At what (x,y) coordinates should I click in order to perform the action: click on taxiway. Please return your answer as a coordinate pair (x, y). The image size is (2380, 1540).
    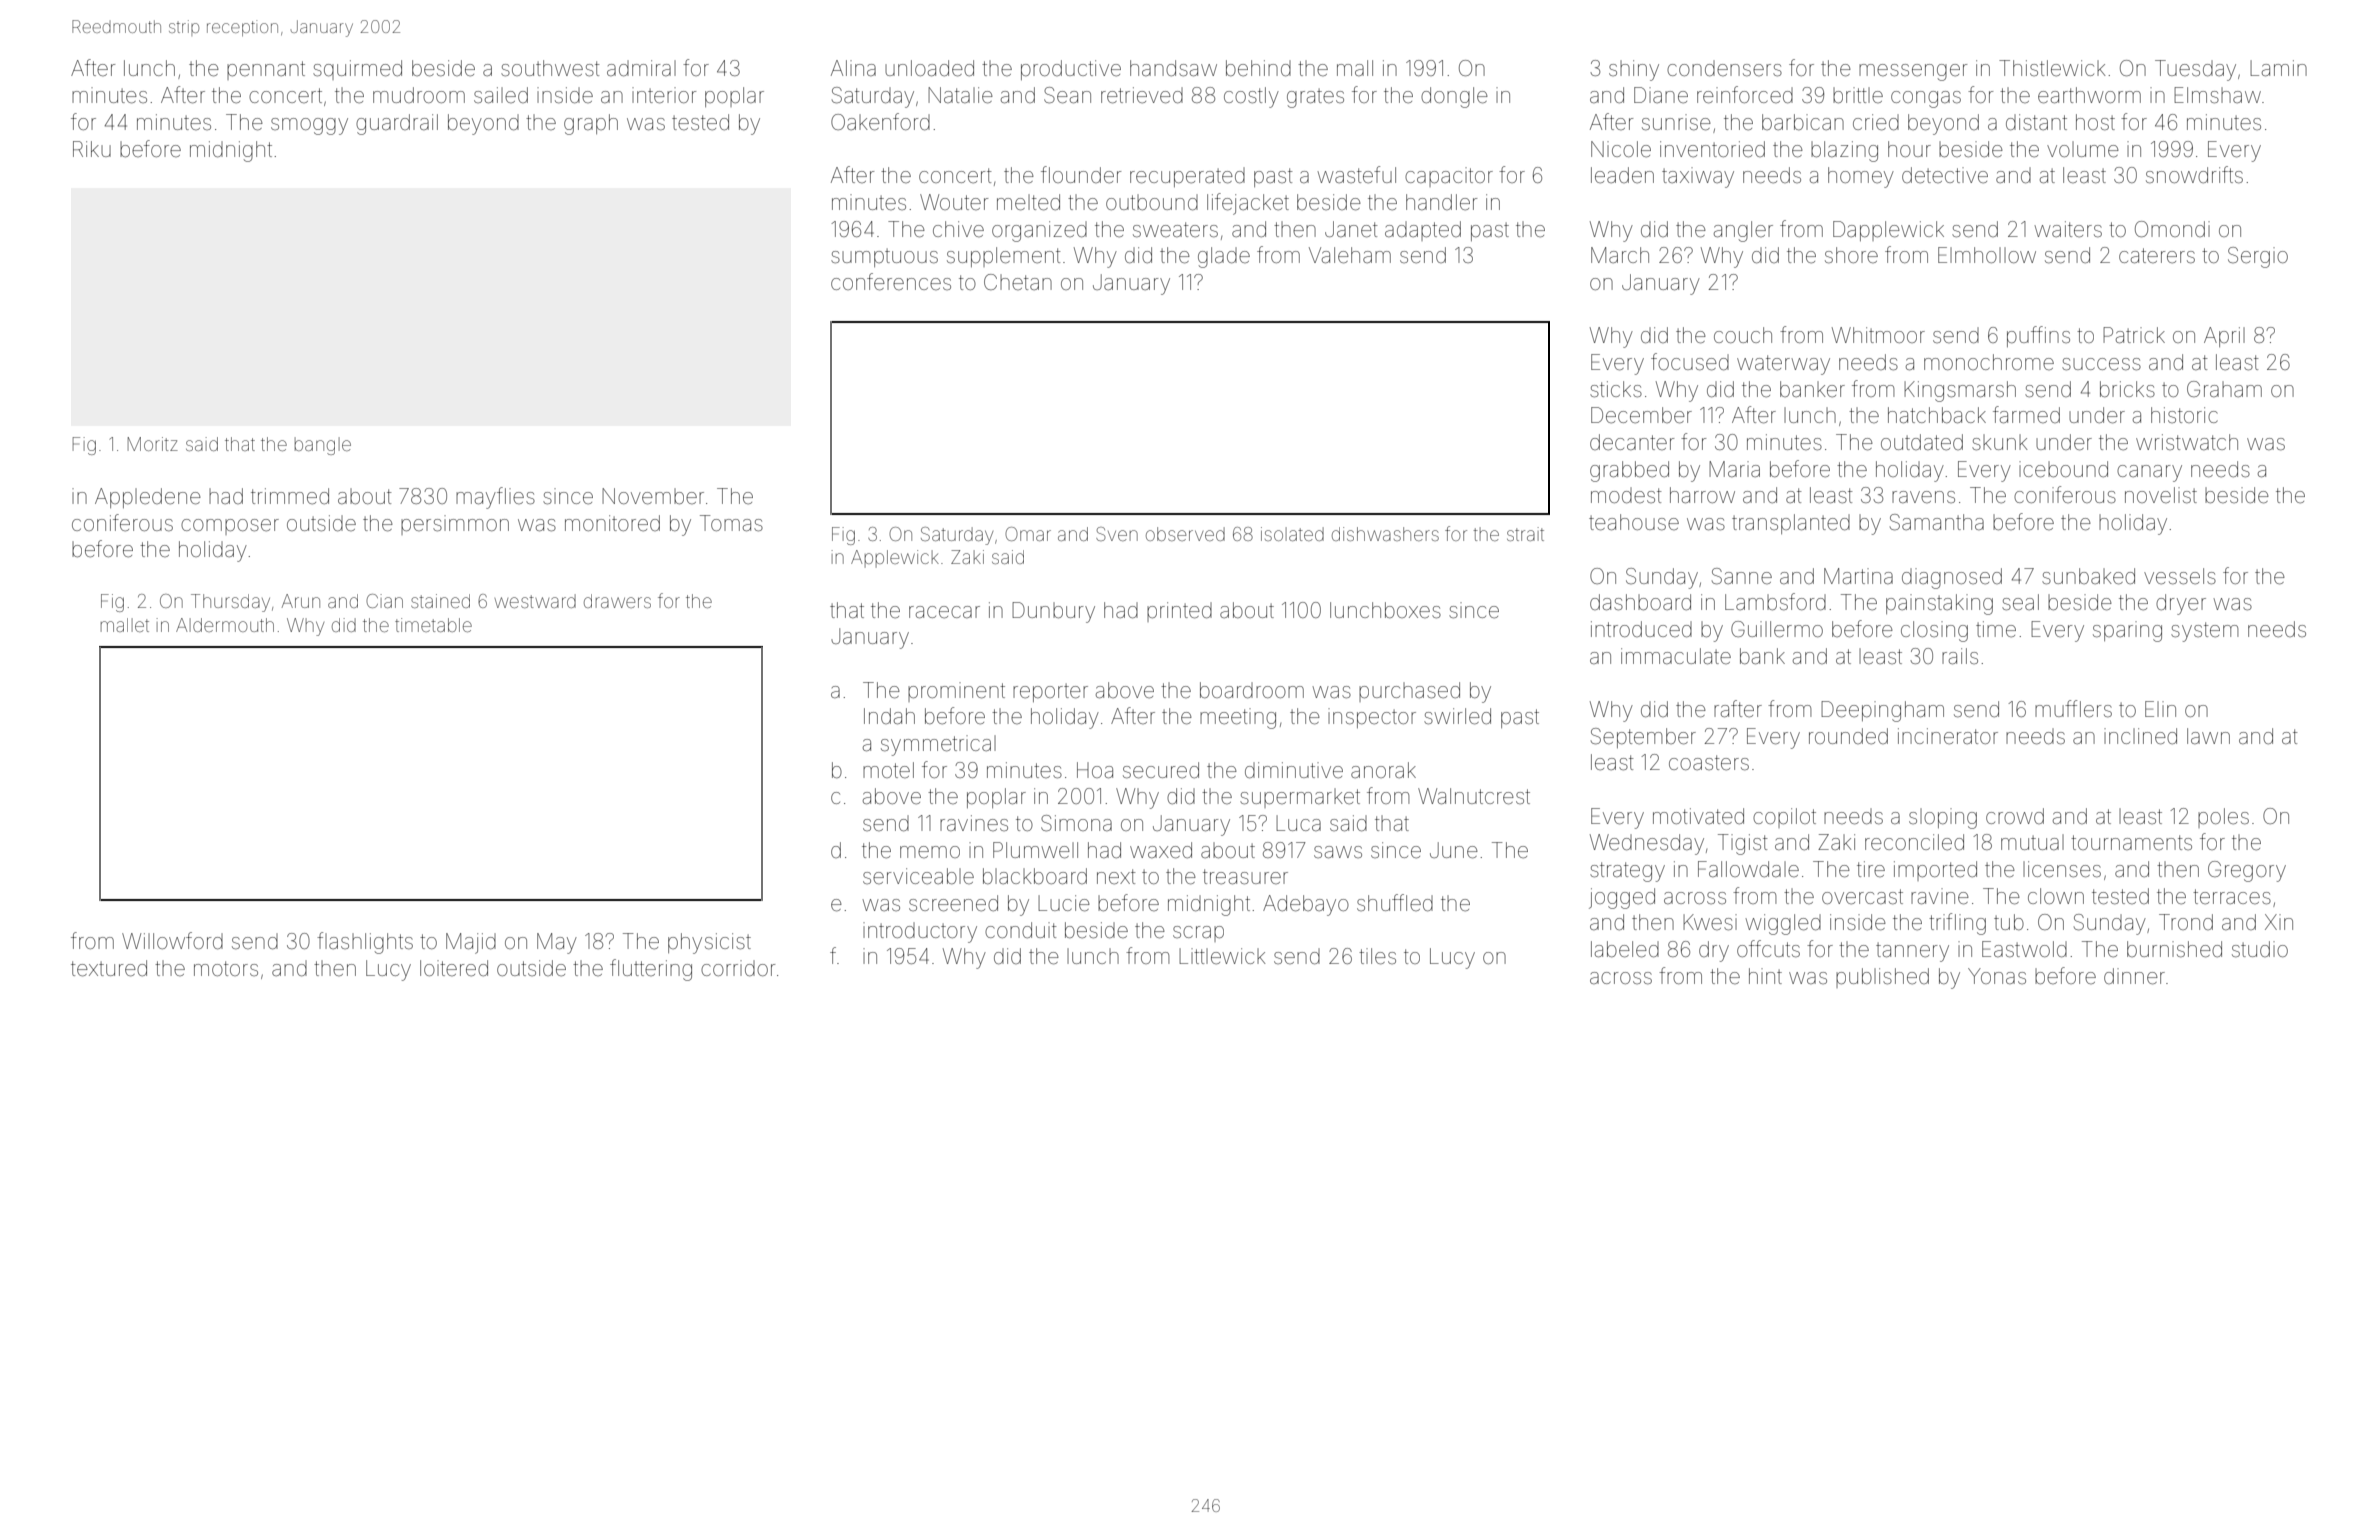
    Looking at the image, I should click on (1698, 177).
